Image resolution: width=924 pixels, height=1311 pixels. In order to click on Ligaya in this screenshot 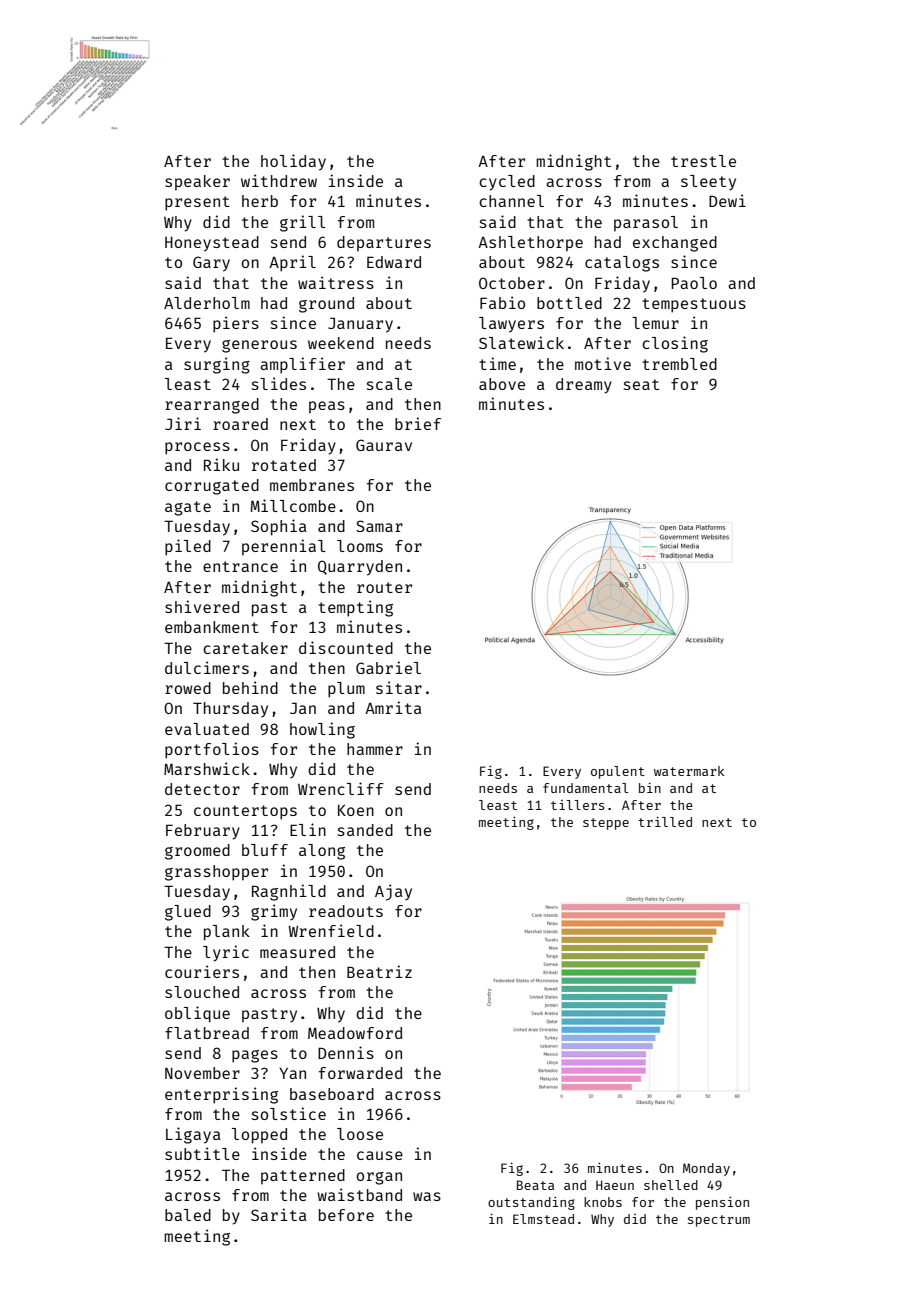, I will do `click(193, 1135)`.
